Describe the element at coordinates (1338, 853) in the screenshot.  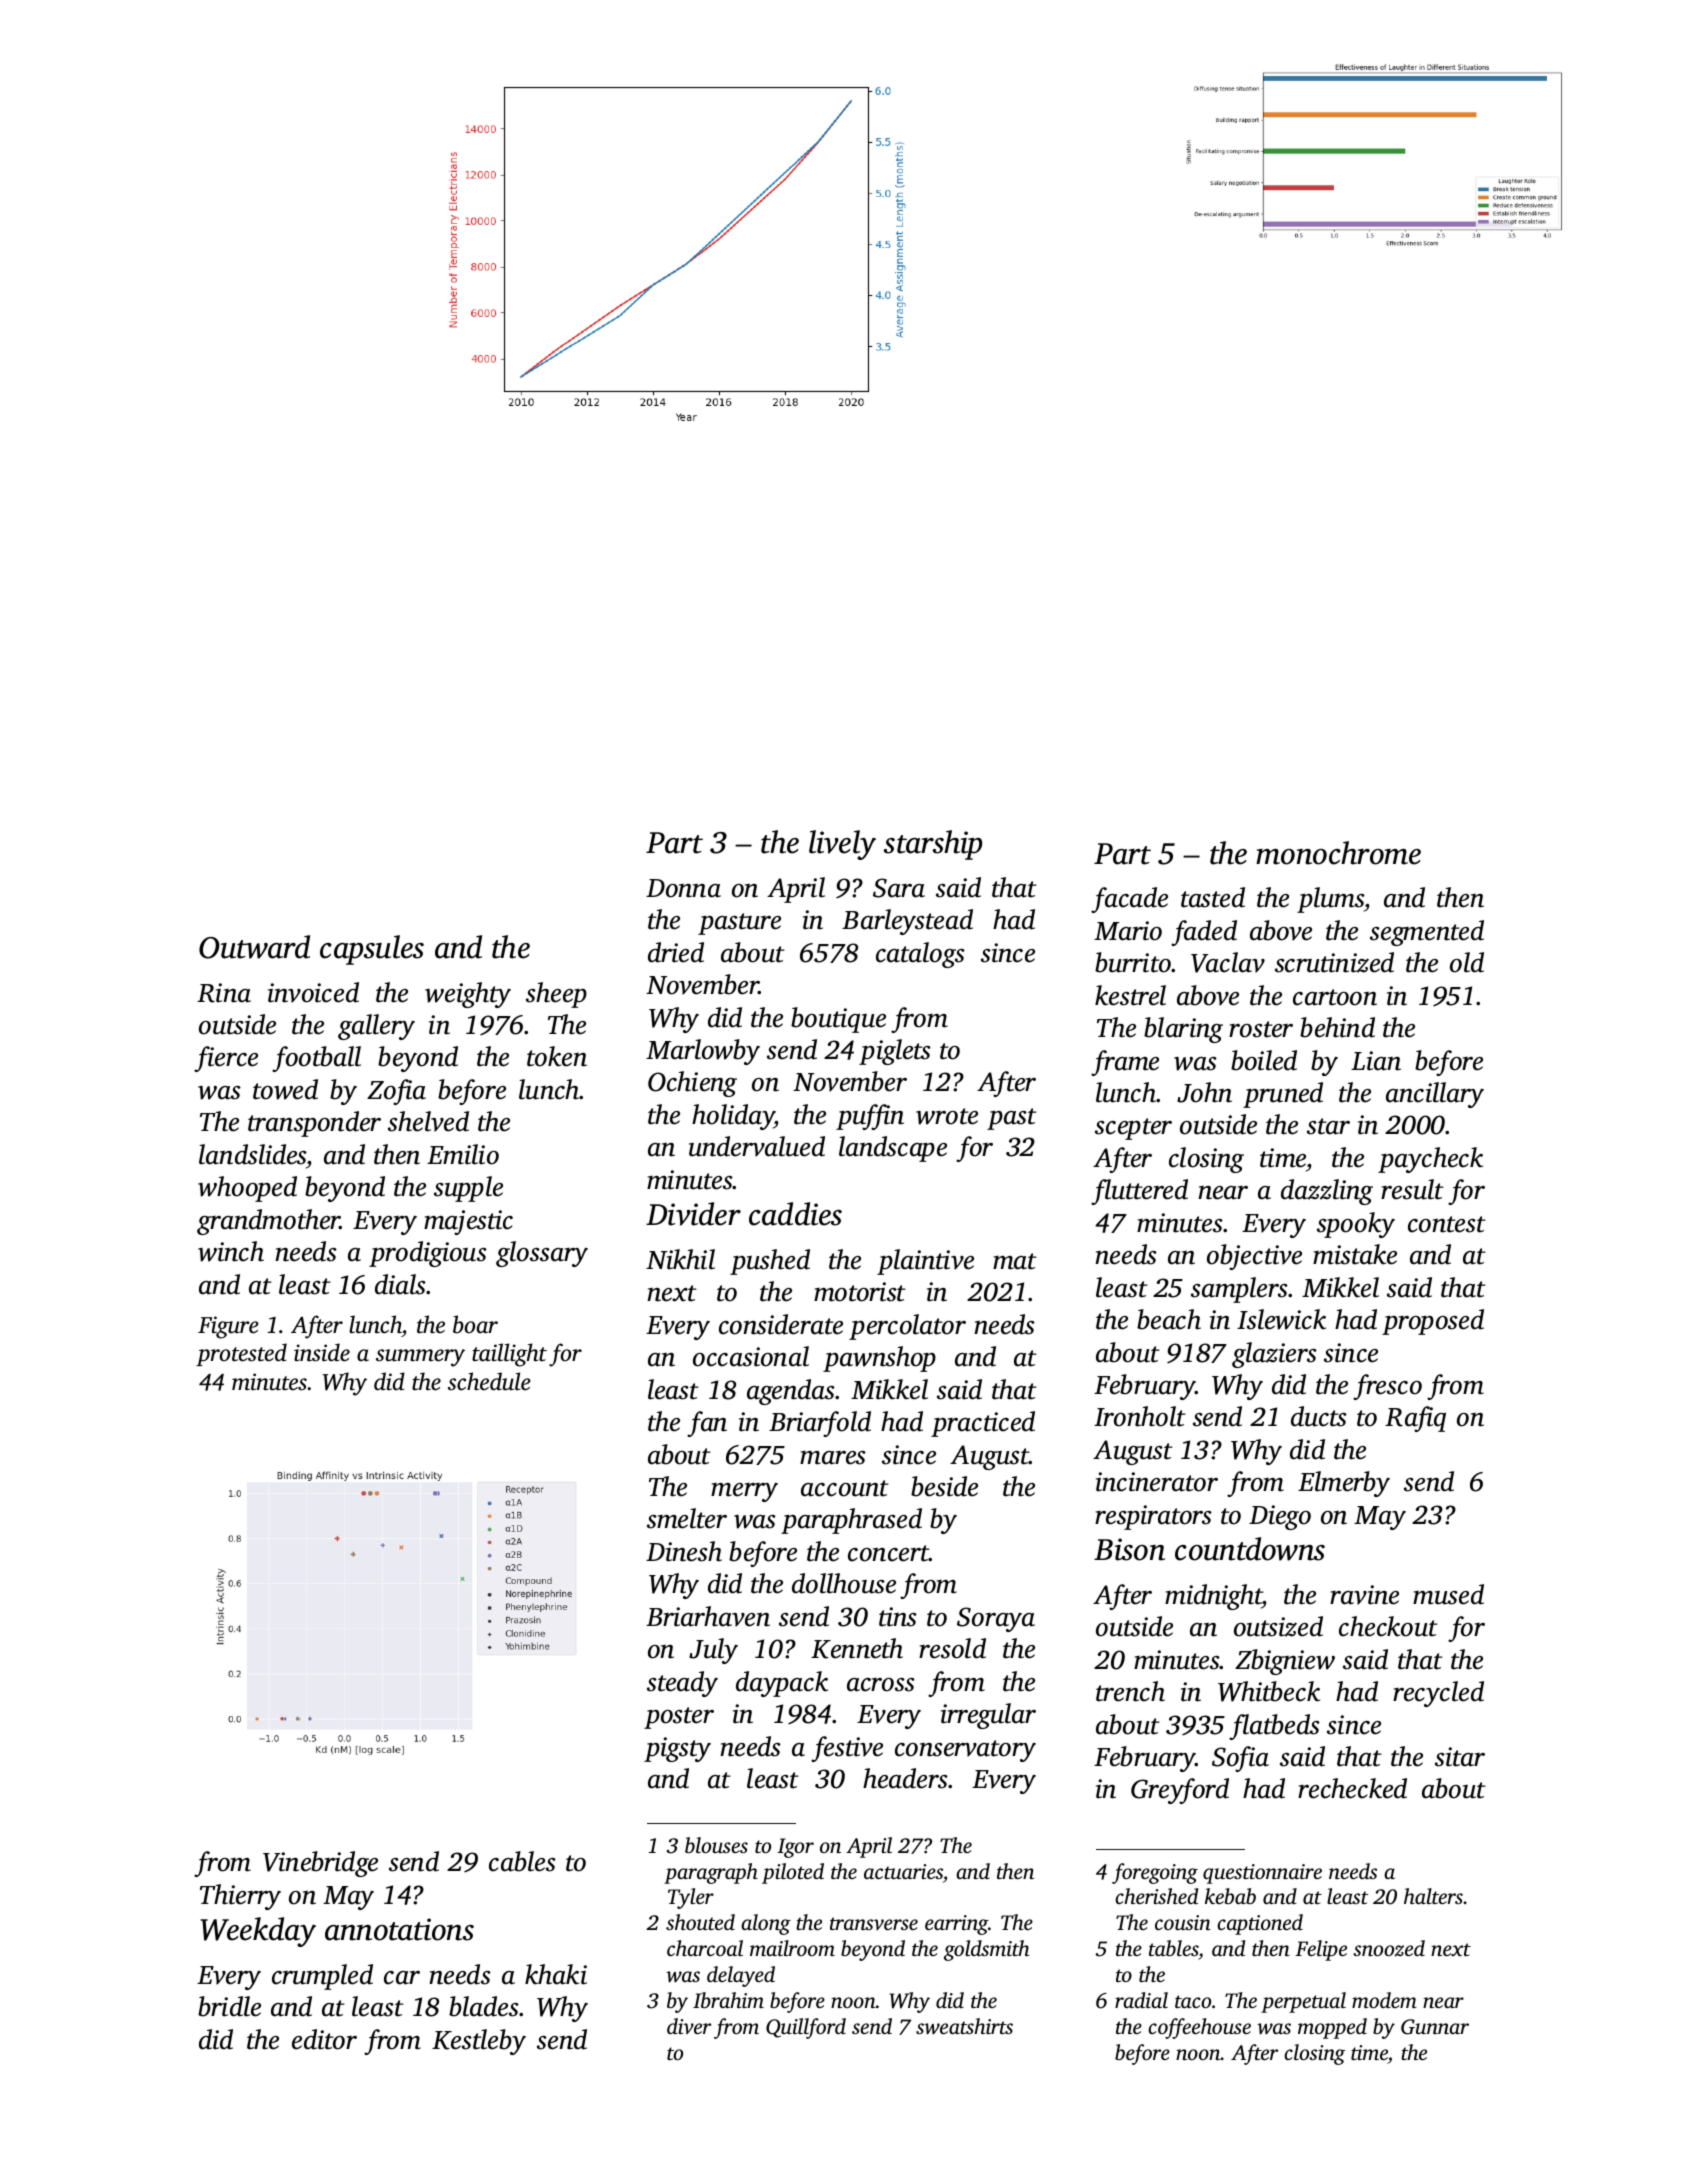
I see `monochrome` at that location.
